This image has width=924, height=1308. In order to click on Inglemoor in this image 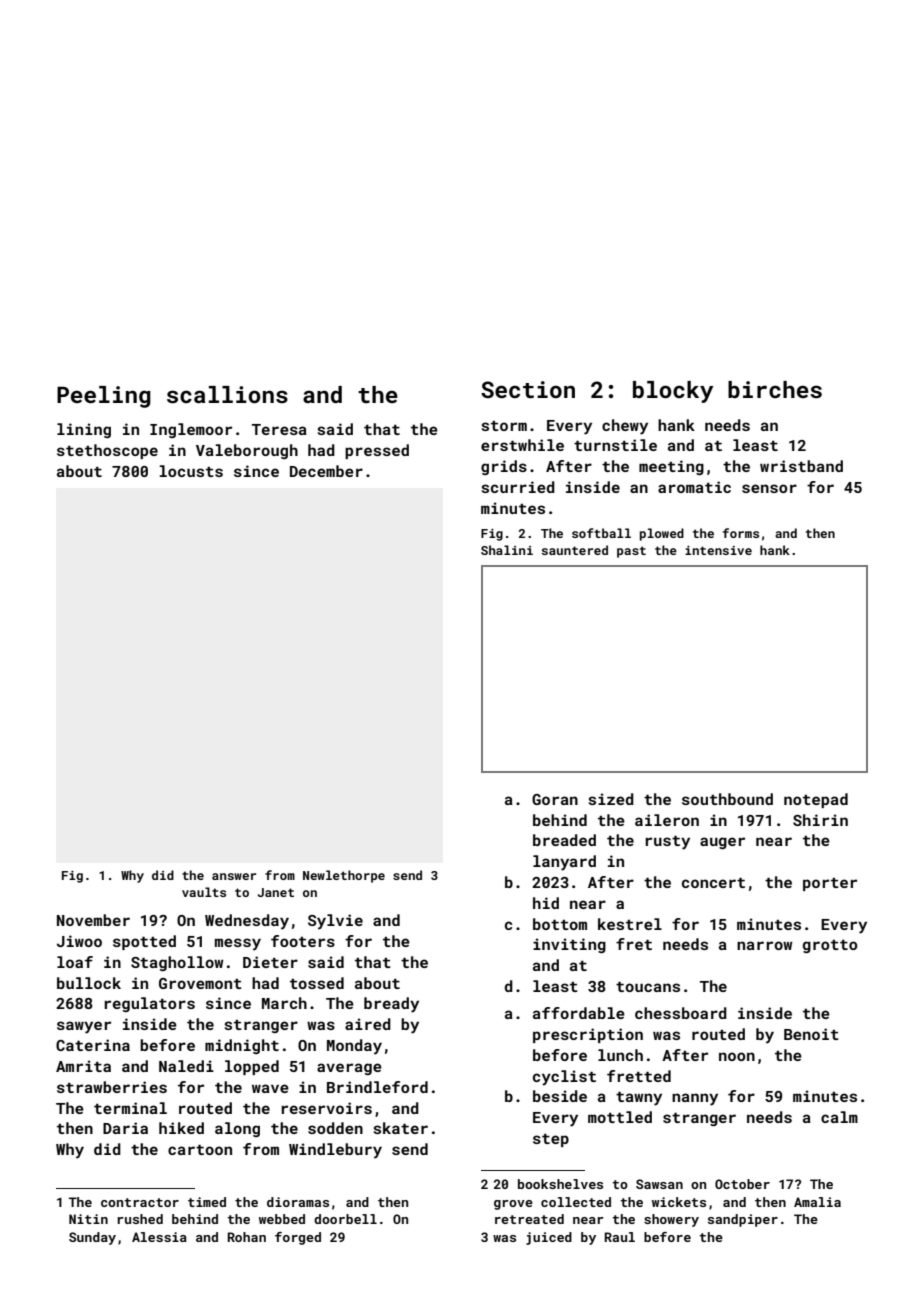, I will do `click(191, 430)`.
